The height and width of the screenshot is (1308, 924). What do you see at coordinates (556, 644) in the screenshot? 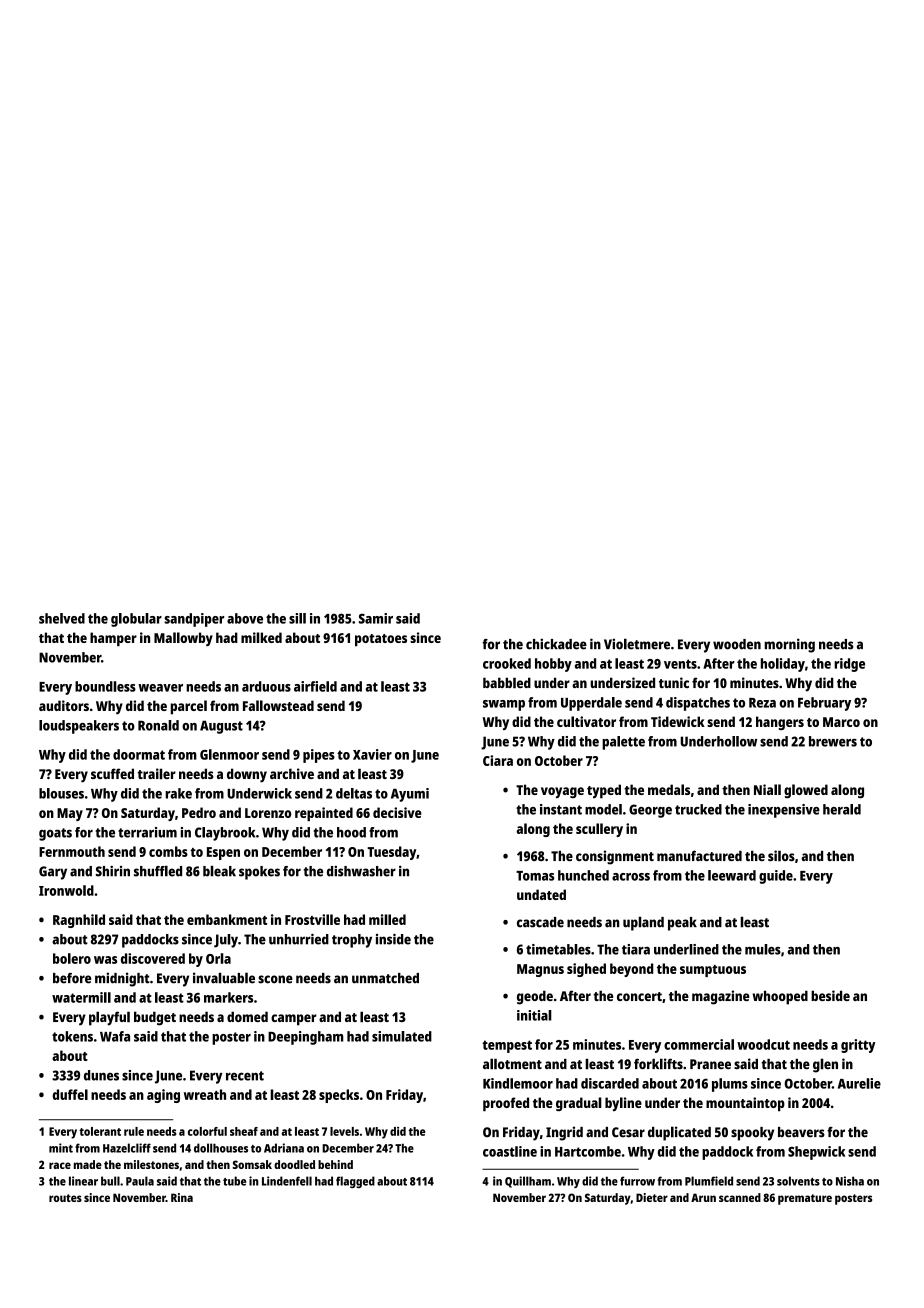
I see `chickadee` at bounding box center [556, 644].
